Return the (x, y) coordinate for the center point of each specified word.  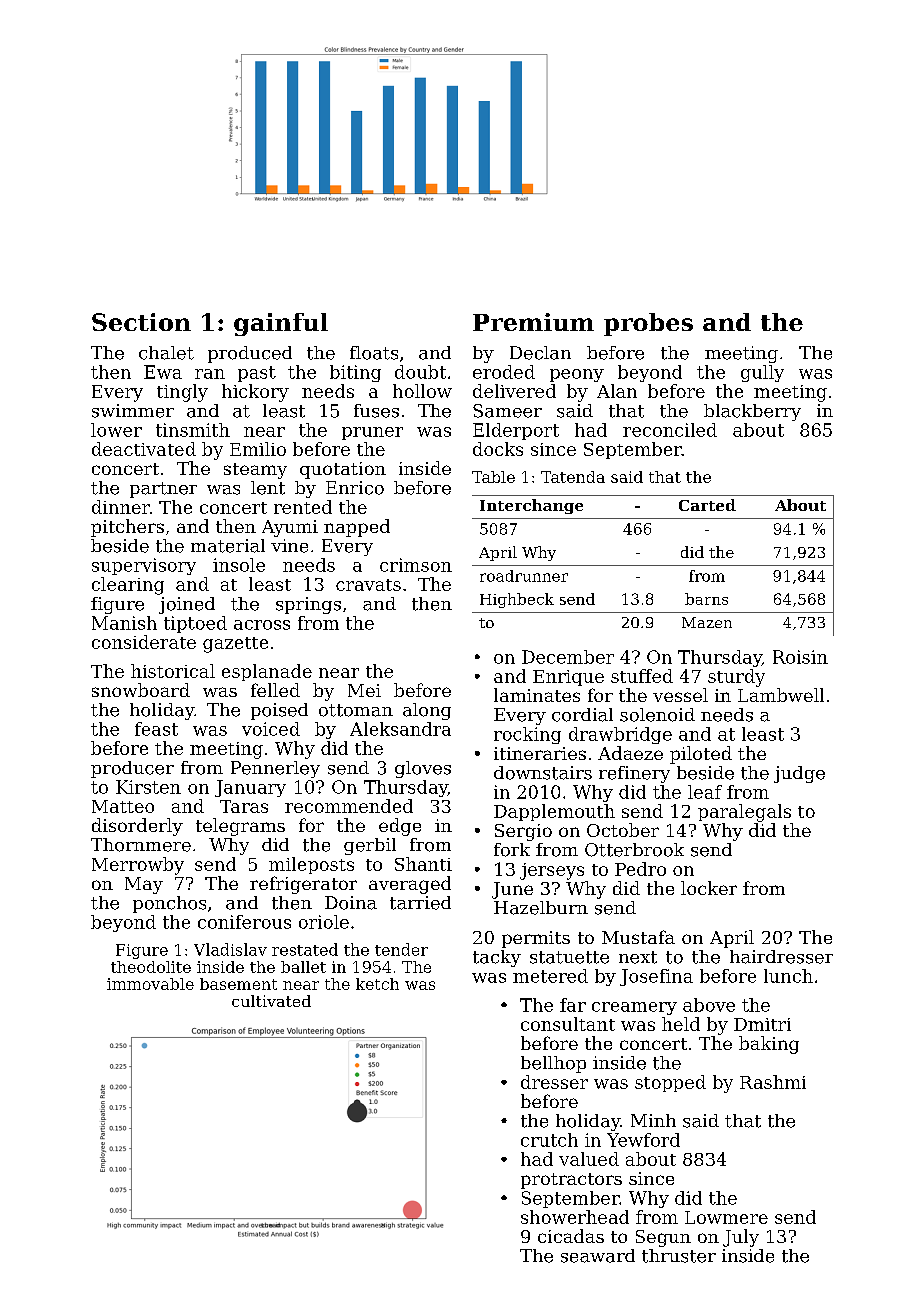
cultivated (271, 1001)
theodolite (151, 967)
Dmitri (762, 1024)
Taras (244, 806)
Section (141, 322)
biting (355, 373)
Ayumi (290, 528)
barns (706, 599)
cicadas (571, 1236)
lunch (788, 976)
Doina (351, 903)
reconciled (670, 430)
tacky (497, 958)
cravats (368, 585)
